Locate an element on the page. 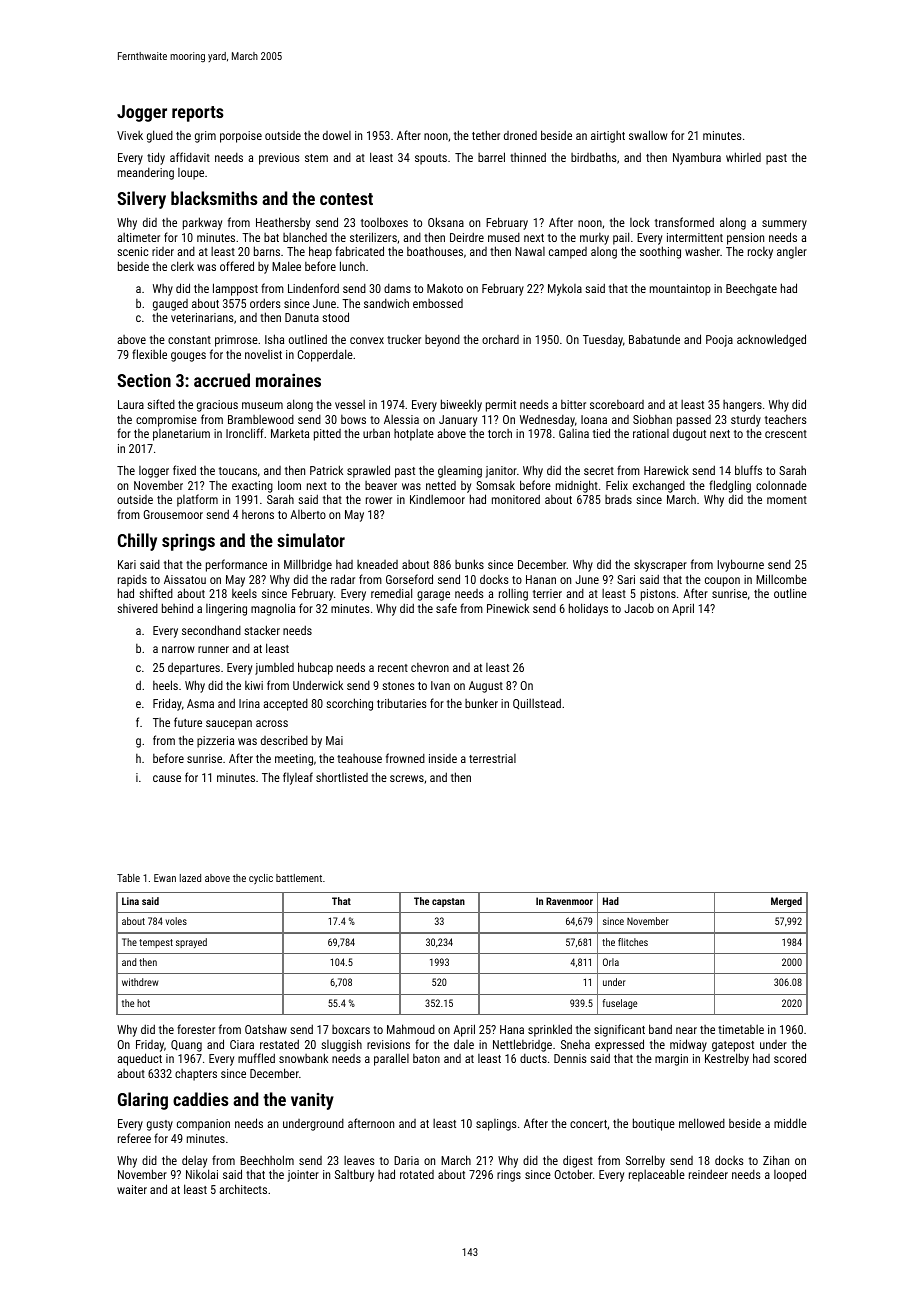 The width and height of the document is (924, 1308). capstan is located at coordinates (448, 902).
